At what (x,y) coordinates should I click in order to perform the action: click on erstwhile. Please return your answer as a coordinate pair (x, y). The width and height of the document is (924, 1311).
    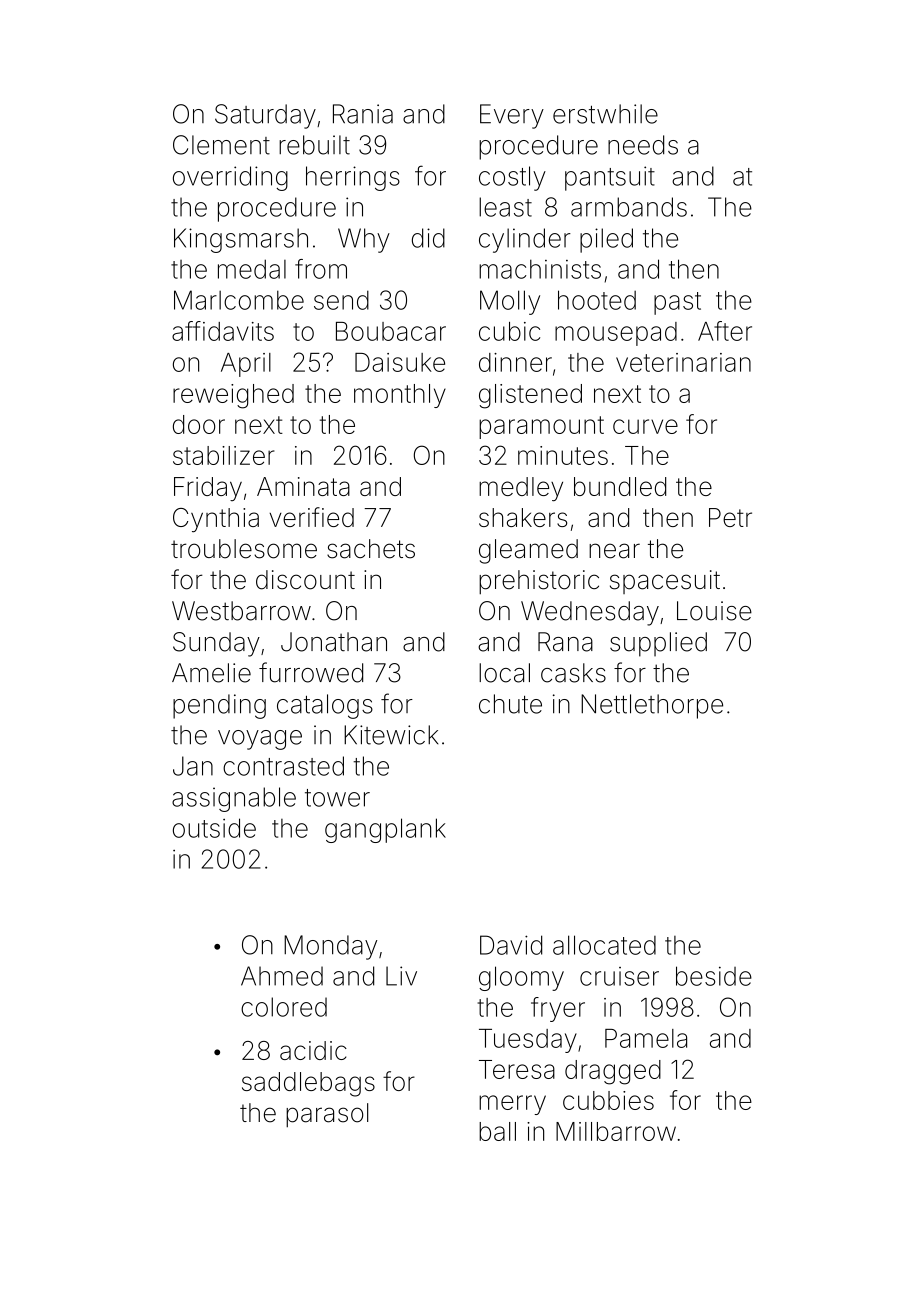
    Looking at the image, I should click on (605, 114).
